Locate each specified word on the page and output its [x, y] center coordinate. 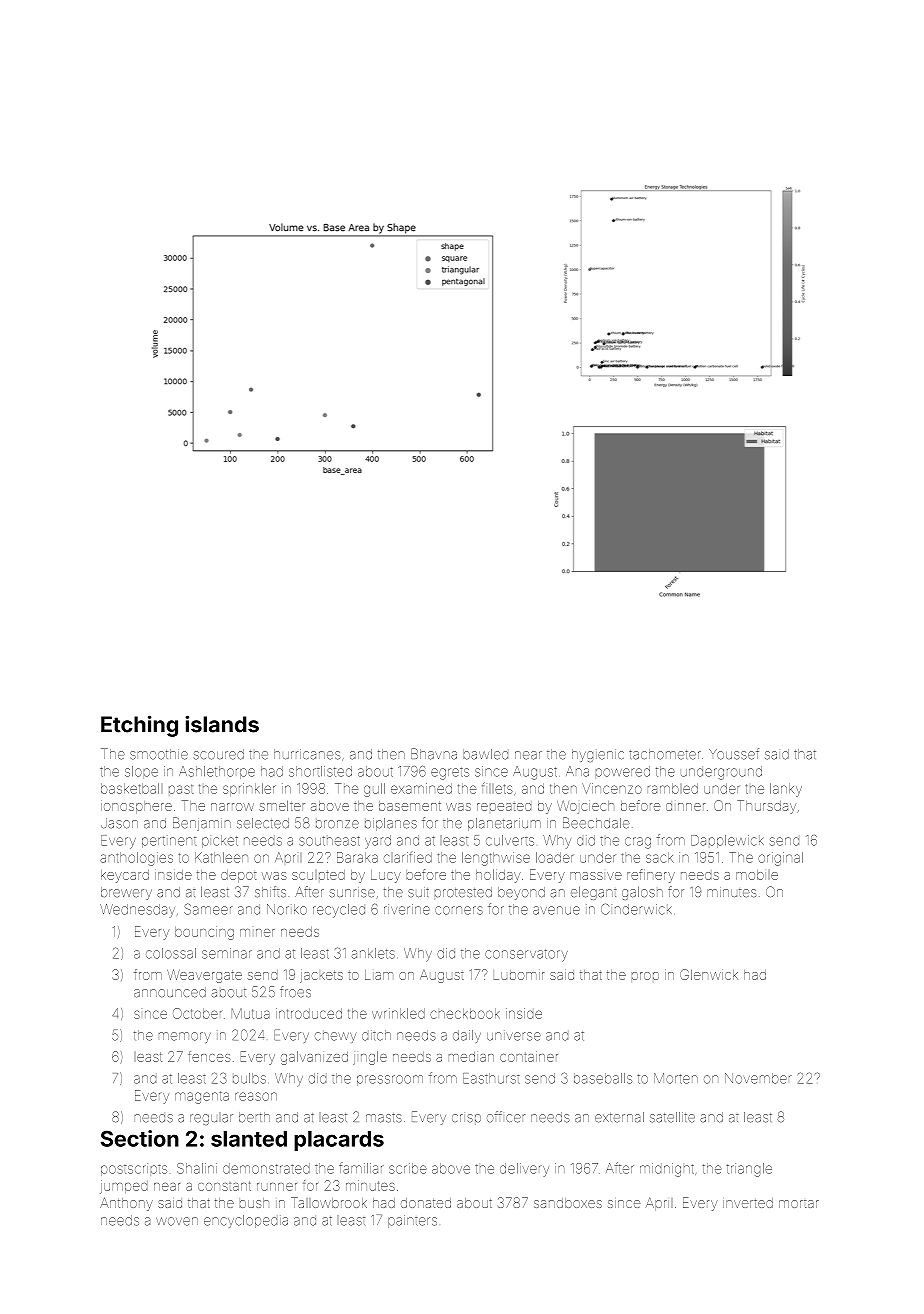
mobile [757, 875]
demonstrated [266, 1168]
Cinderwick [636, 909]
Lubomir [519, 975]
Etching [139, 726]
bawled [485, 754]
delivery [524, 1170]
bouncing [204, 933]
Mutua [251, 1013]
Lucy [386, 876]
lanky [786, 790]
